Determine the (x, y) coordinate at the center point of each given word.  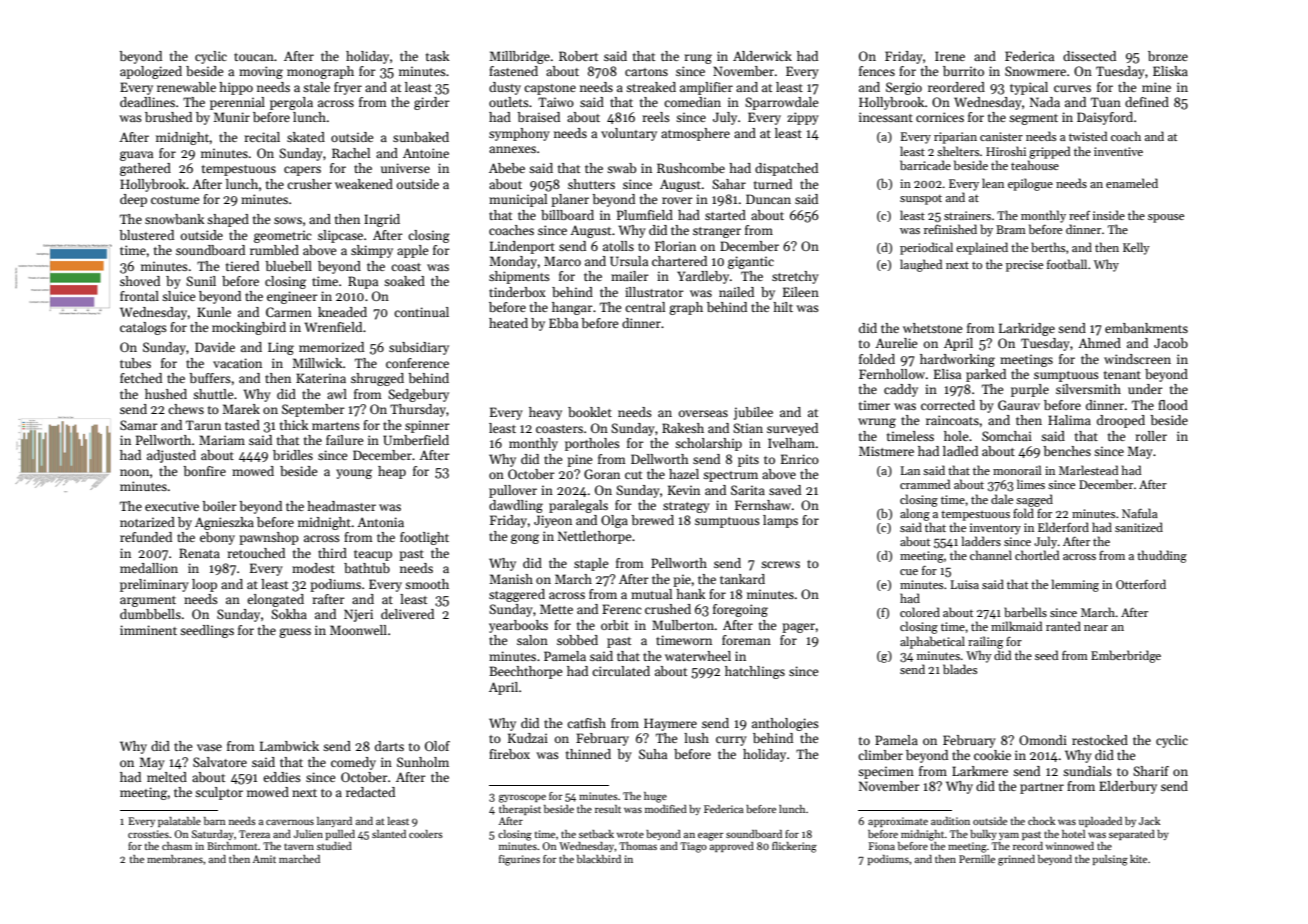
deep (133, 200)
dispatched (786, 169)
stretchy (795, 277)
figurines (519, 860)
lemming (1075, 585)
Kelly (1136, 248)
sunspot (921, 200)
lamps (780, 521)
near (1096, 628)
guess (295, 633)
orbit (615, 625)
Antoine (426, 153)
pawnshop (269, 538)
